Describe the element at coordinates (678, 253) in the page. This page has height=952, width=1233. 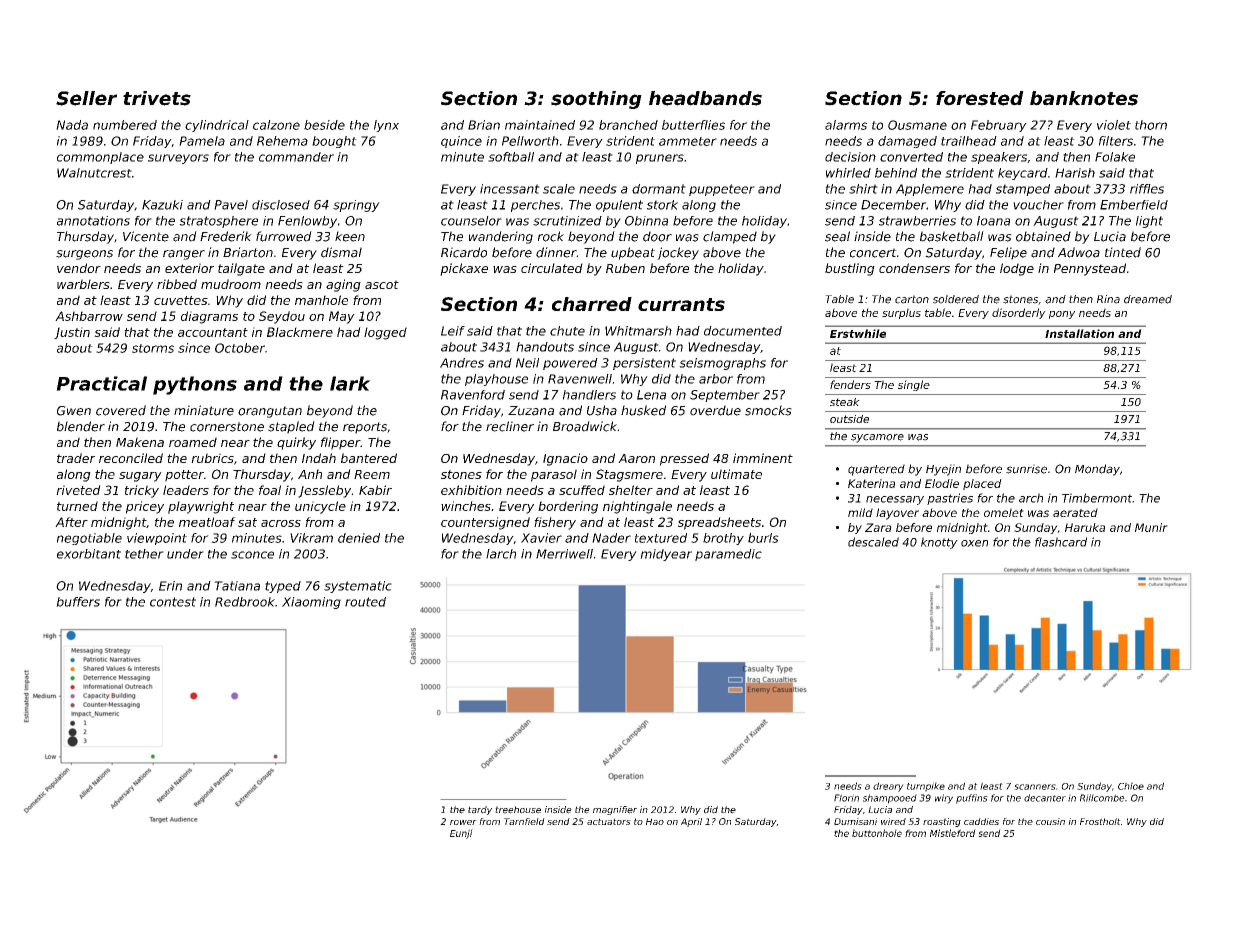
I see `jockey` at that location.
